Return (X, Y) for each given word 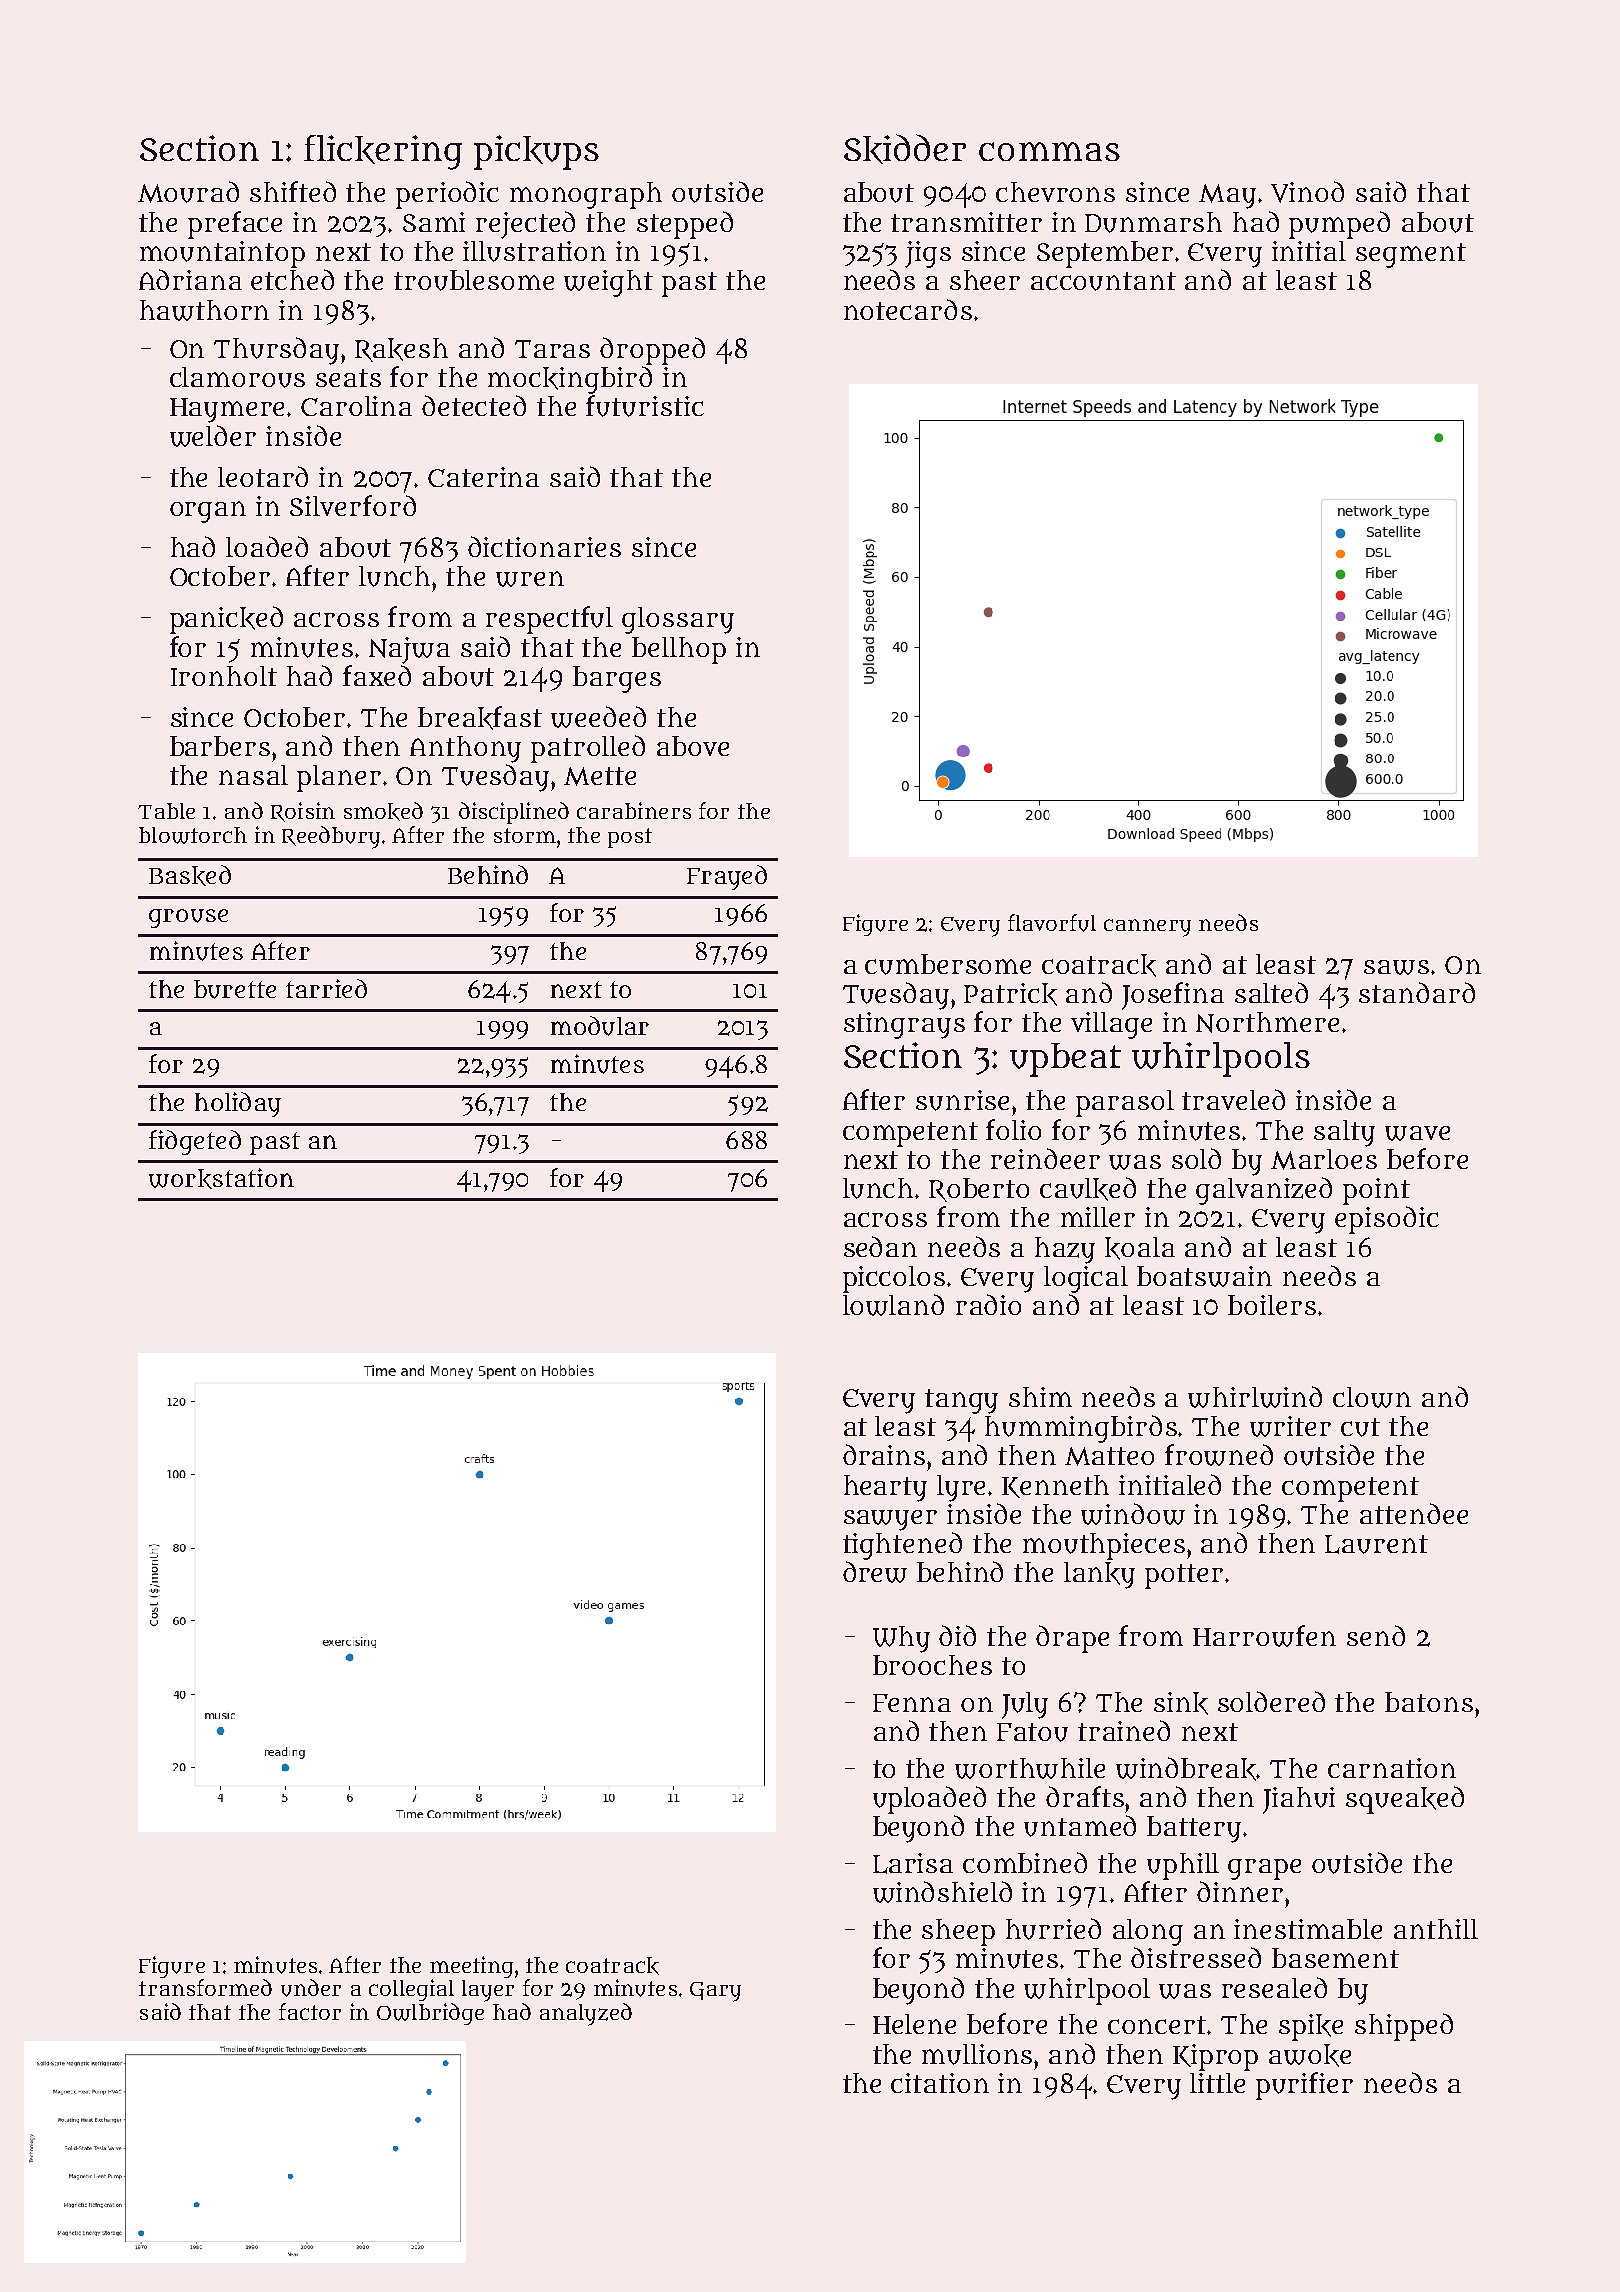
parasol (1125, 1103)
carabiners (634, 810)
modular (600, 1026)
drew (875, 1572)
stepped (685, 225)
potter (1184, 1576)
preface (235, 225)
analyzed (586, 2014)
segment (1411, 255)
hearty (885, 1488)
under (311, 1988)
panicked (226, 620)
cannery (1147, 928)
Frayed (727, 877)
